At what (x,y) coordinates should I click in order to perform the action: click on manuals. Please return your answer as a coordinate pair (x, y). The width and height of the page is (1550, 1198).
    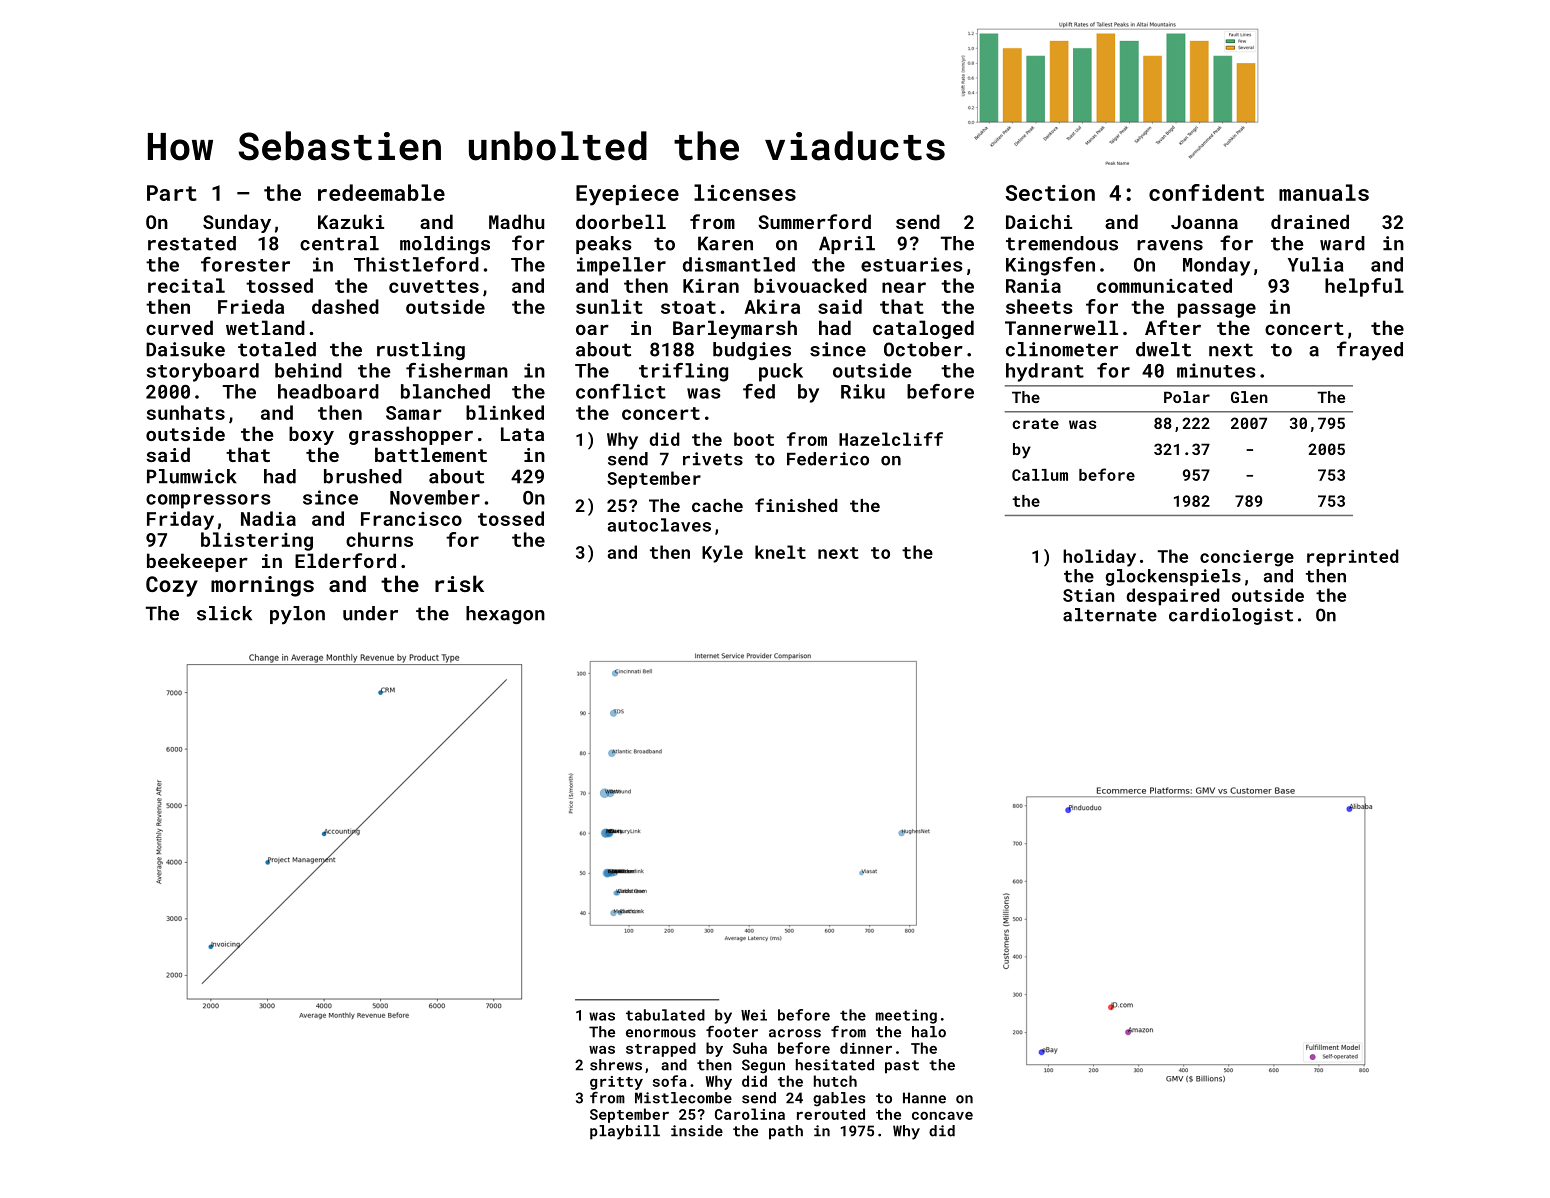
    Looking at the image, I should click on (1324, 192).
